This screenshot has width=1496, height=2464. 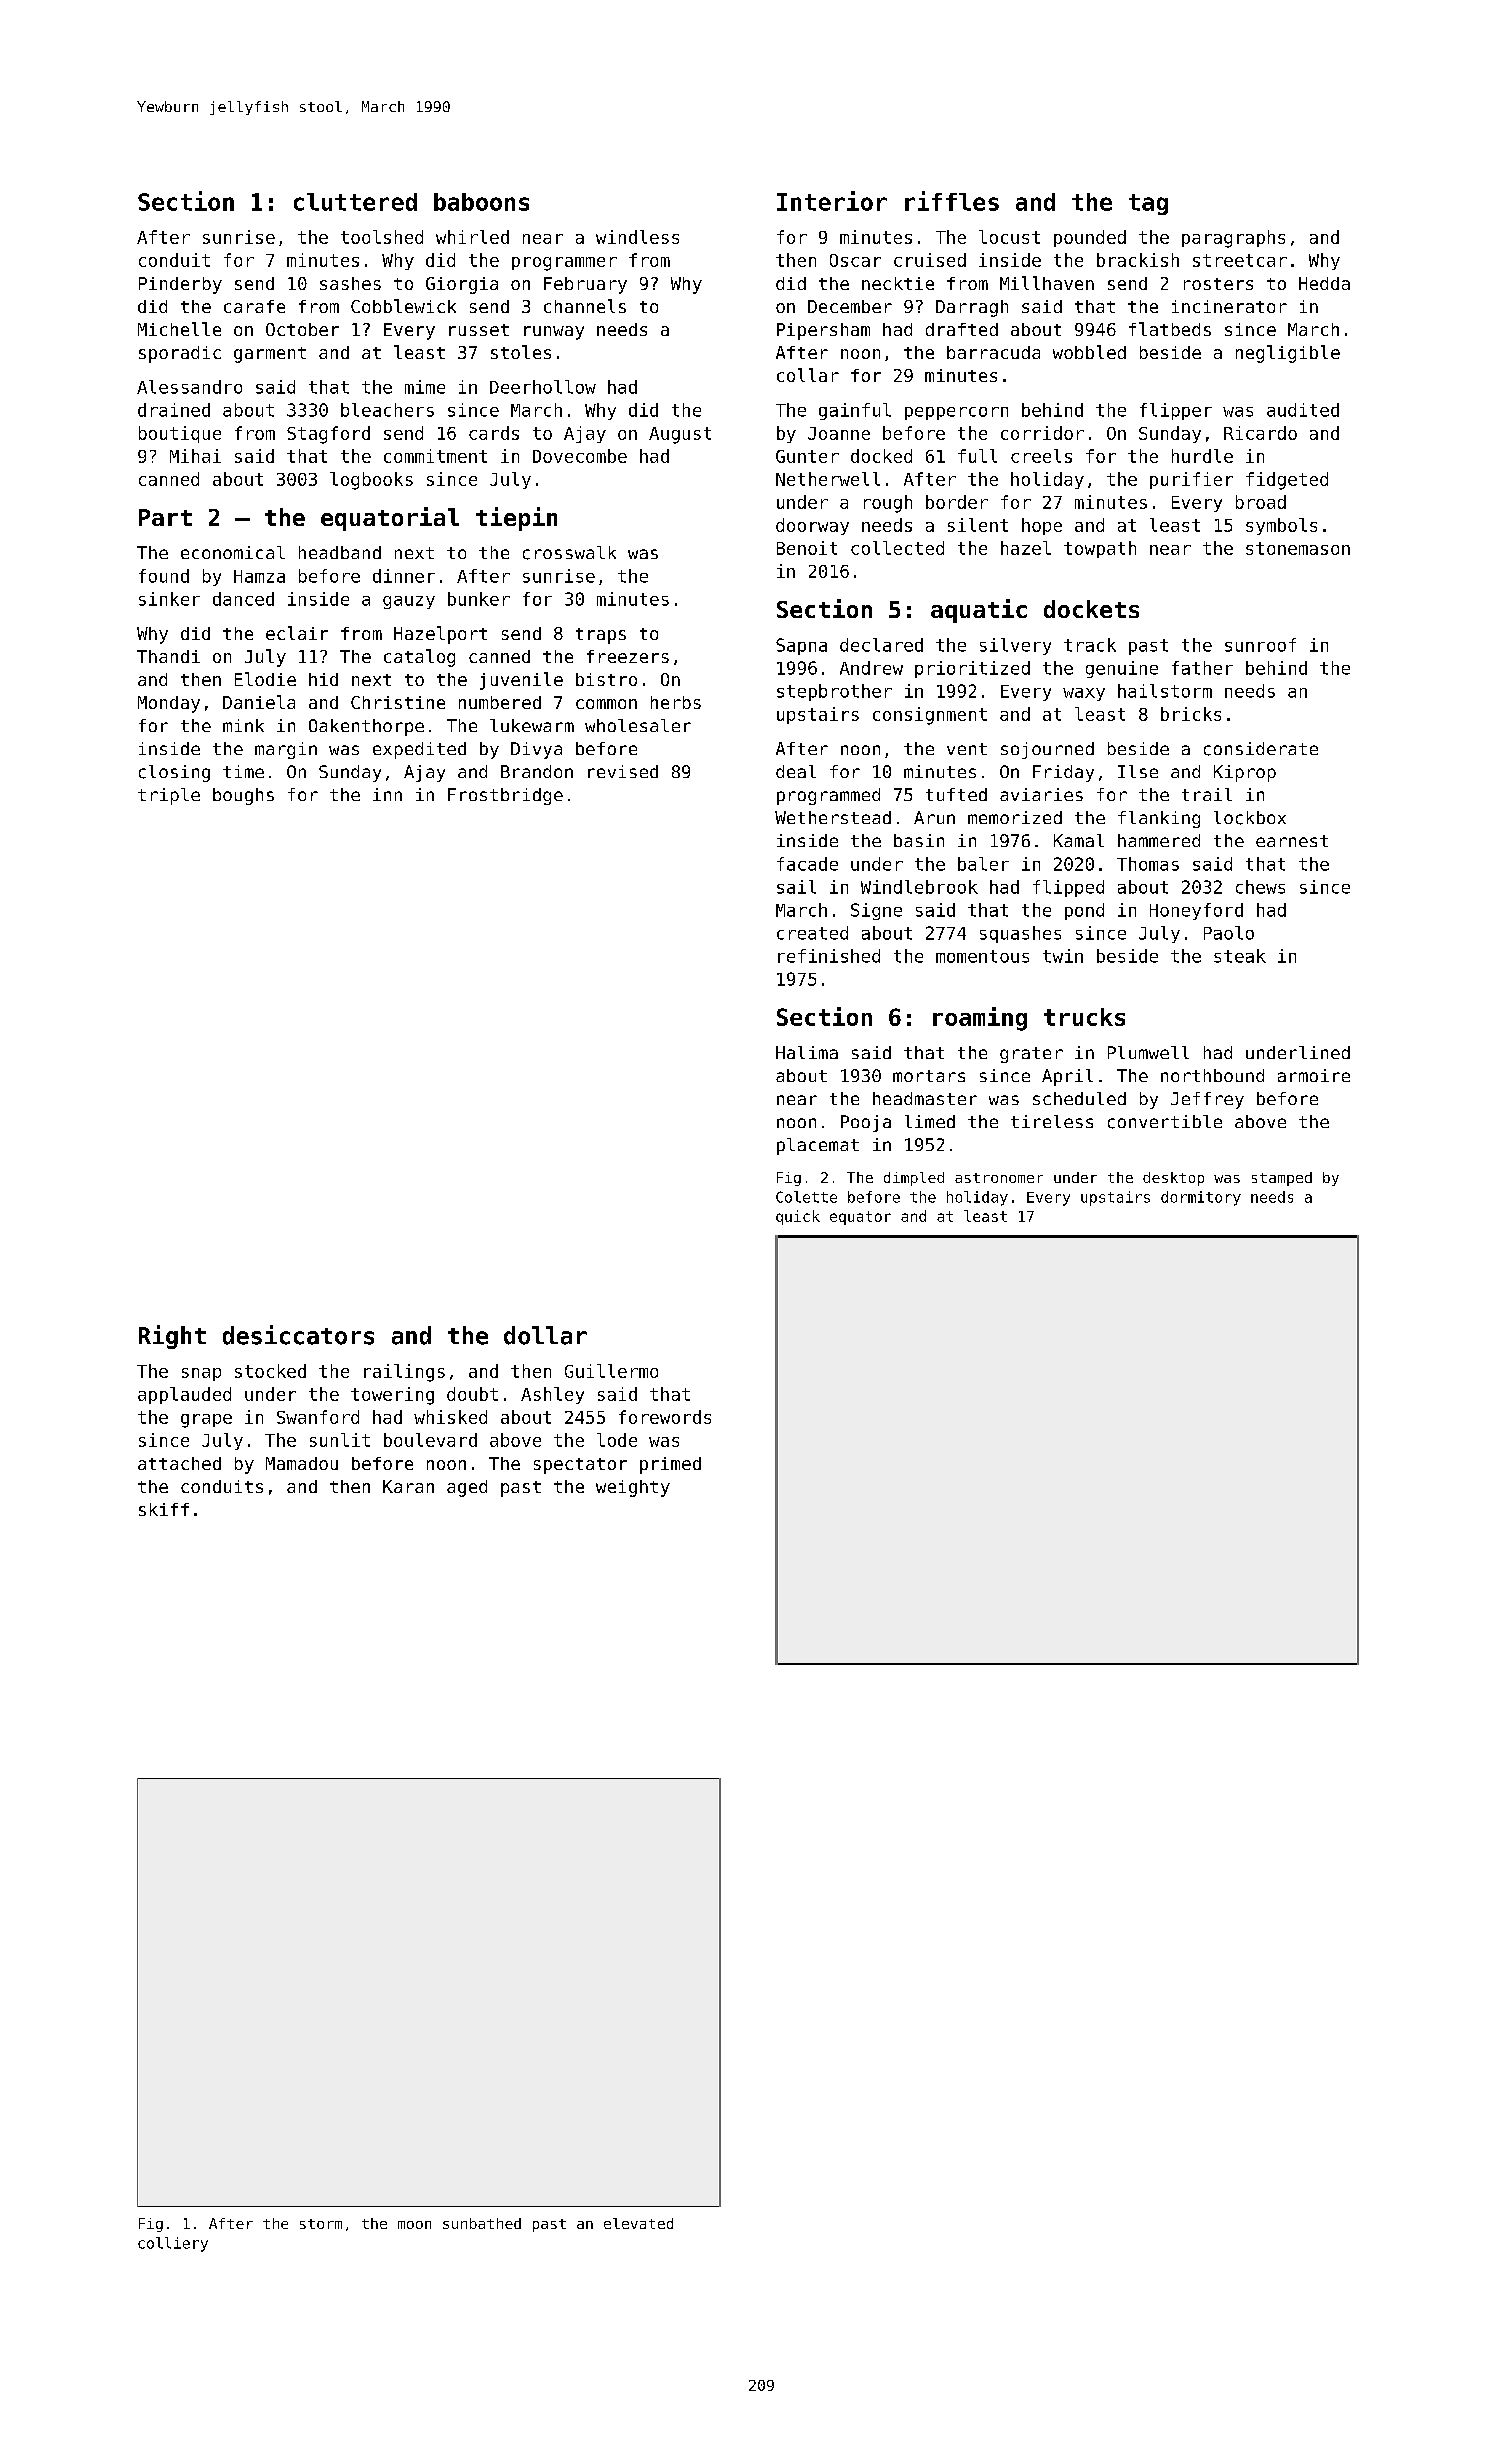 I want to click on elevated, so click(x=638, y=2223).
